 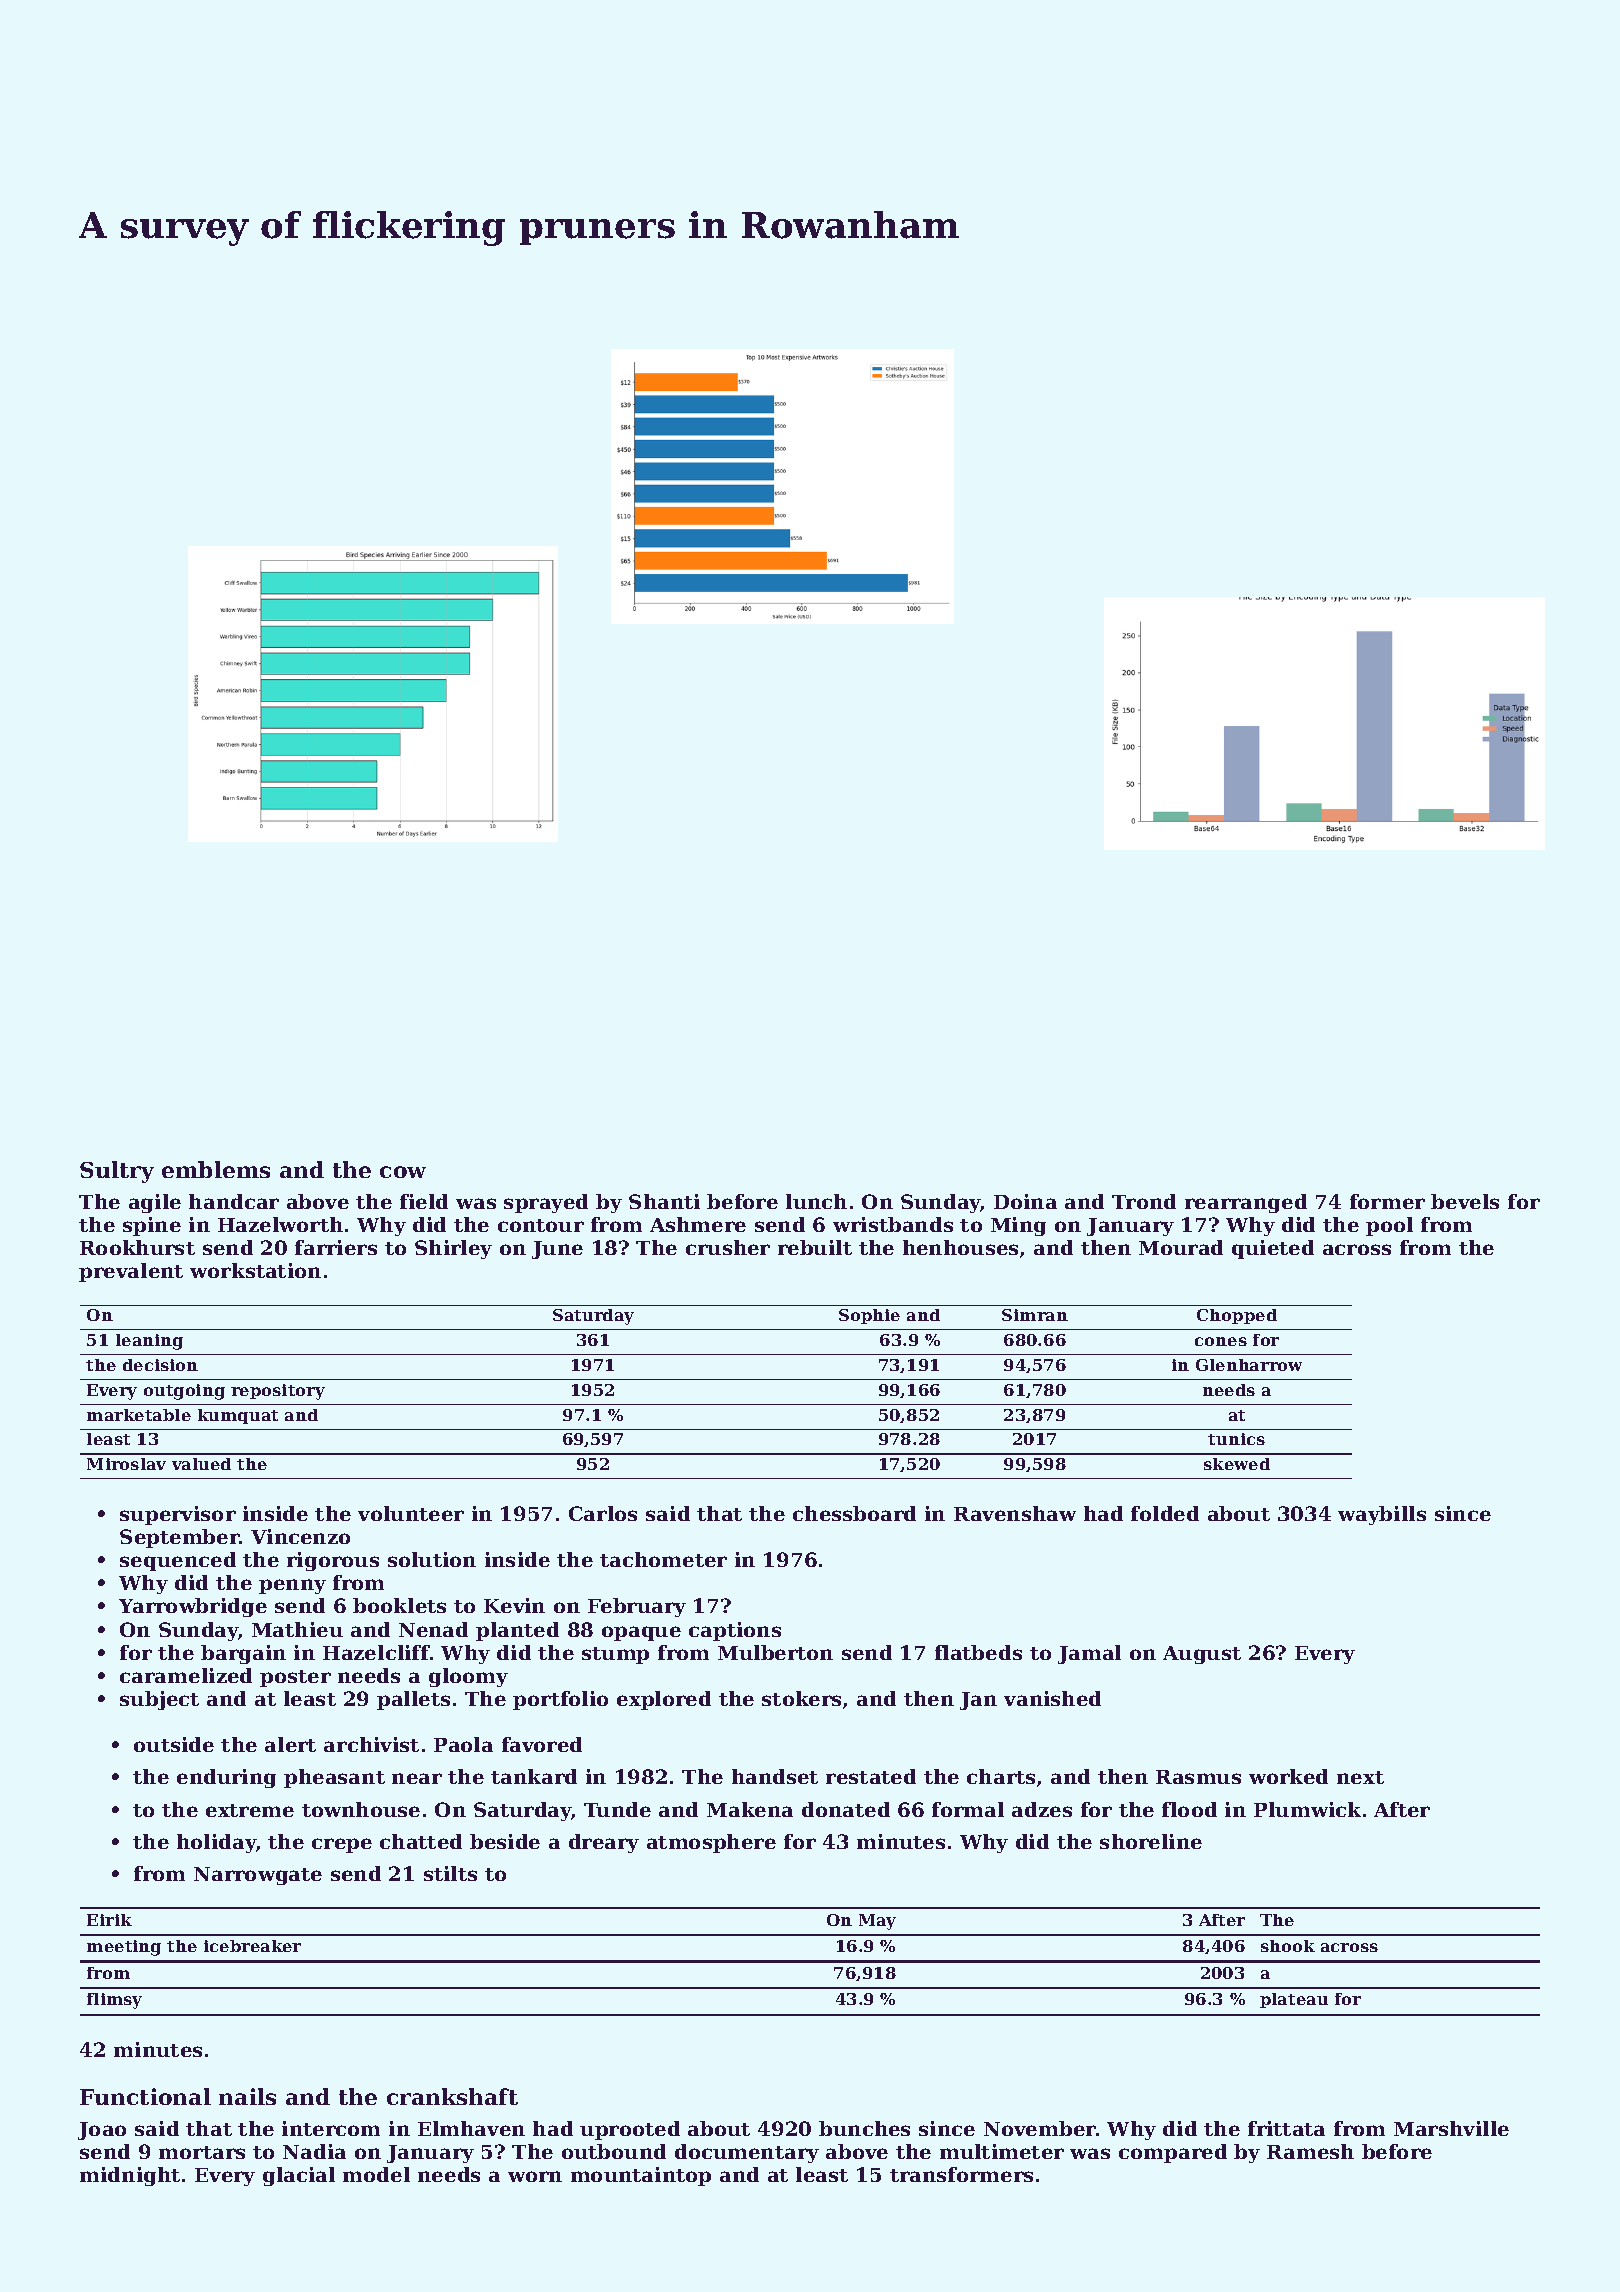 What do you see at coordinates (1360, 1777) in the screenshot?
I see `next` at bounding box center [1360, 1777].
